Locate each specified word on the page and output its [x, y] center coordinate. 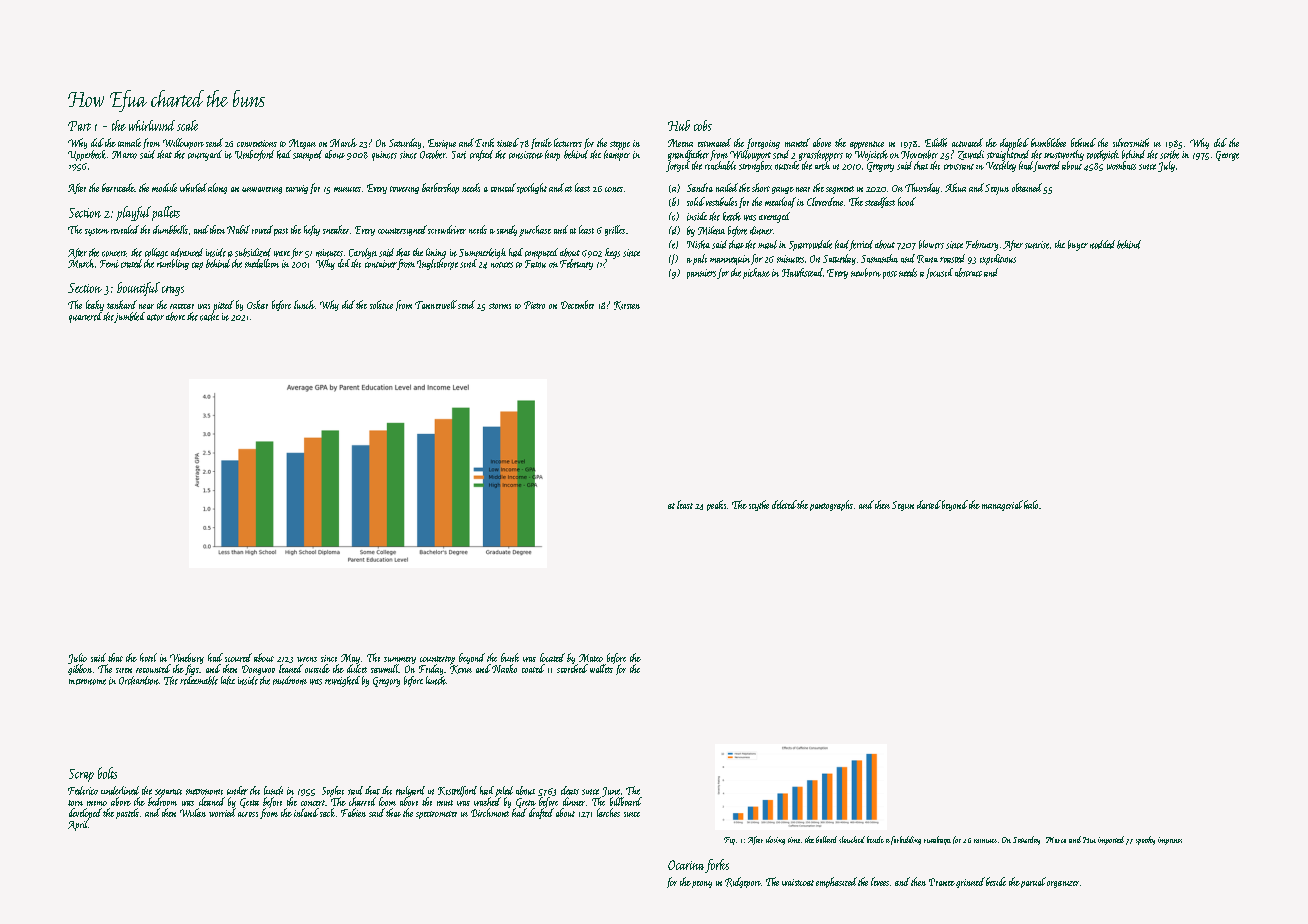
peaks [716, 505]
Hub [679, 125]
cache [209, 316]
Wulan [193, 812]
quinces [384, 156]
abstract [968, 272]
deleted [784, 504]
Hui [1089, 840]
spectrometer [436, 815]
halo [1031, 504]
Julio [77, 658]
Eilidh [936, 142]
